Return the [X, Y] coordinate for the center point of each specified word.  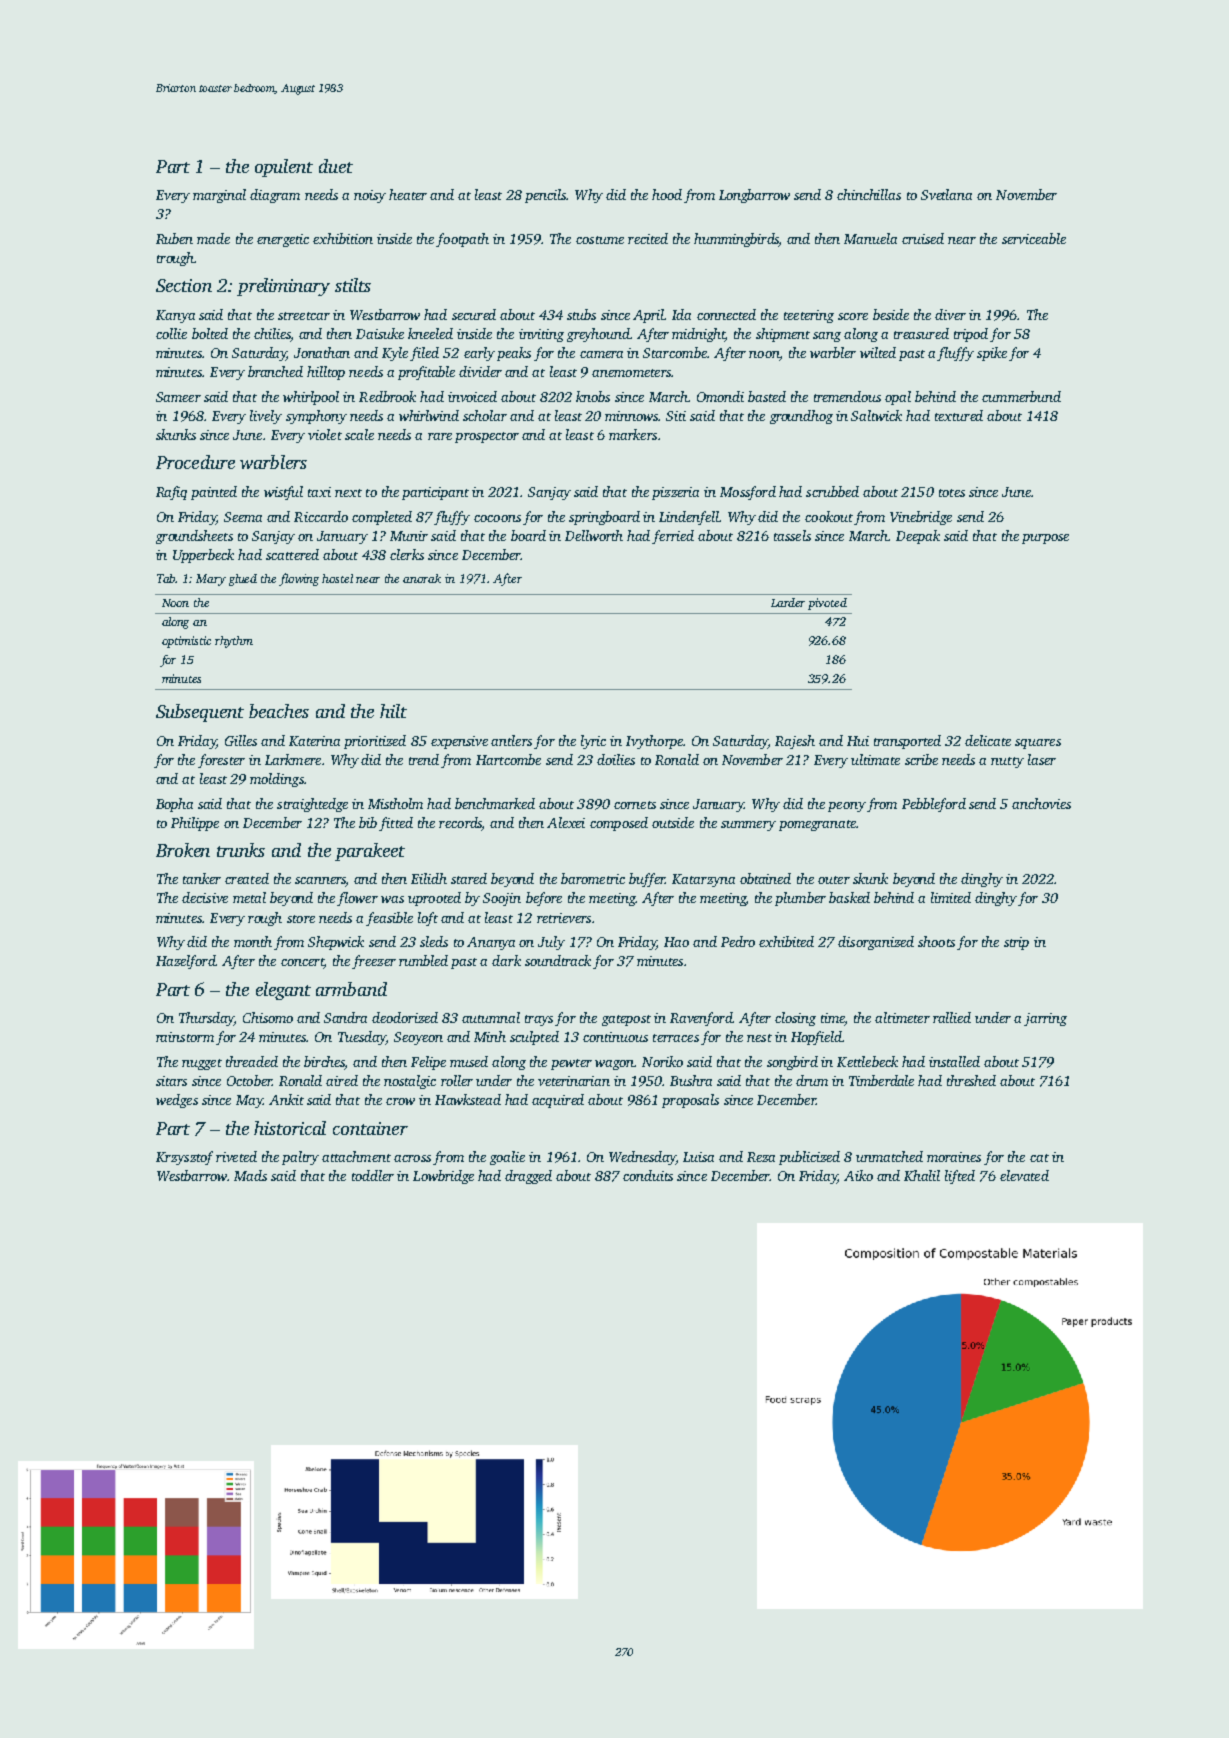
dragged [528, 1177]
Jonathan [322, 352]
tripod [971, 335]
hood [667, 194]
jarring [1045, 1019]
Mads [250, 1175]
